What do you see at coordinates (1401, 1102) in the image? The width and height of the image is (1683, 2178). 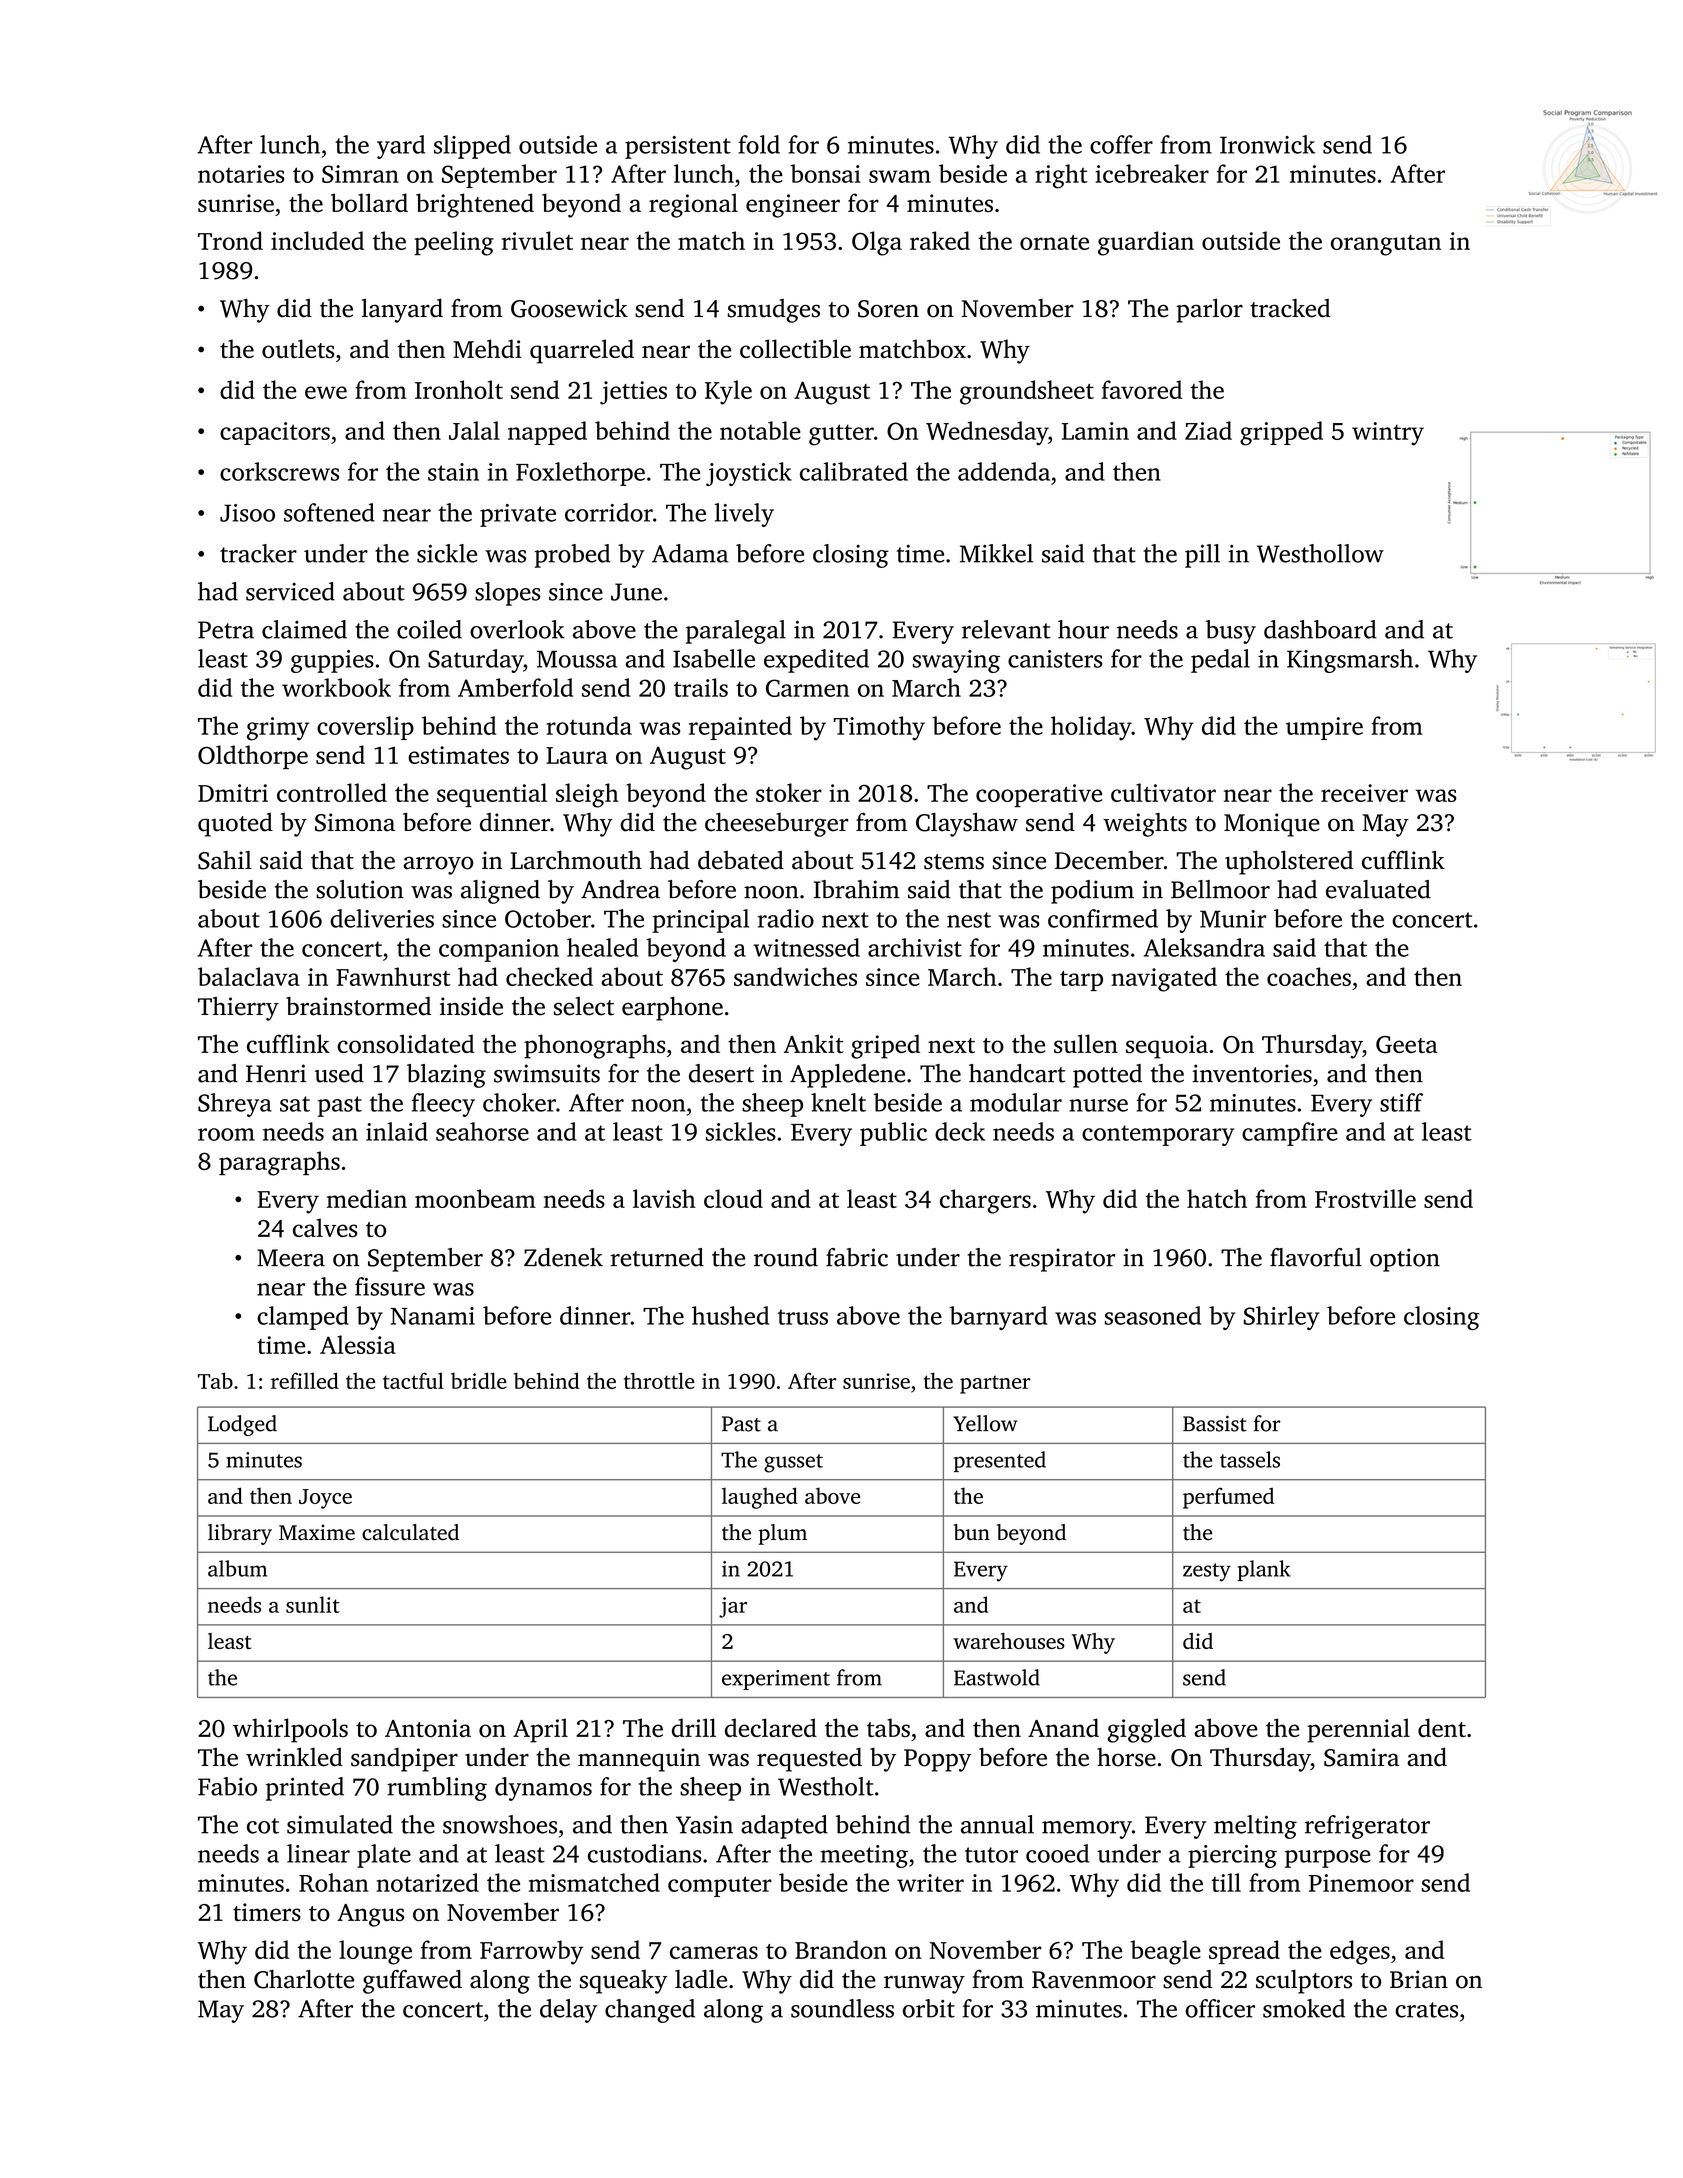 I see `stiff` at bounding box center [1401, 1102].
